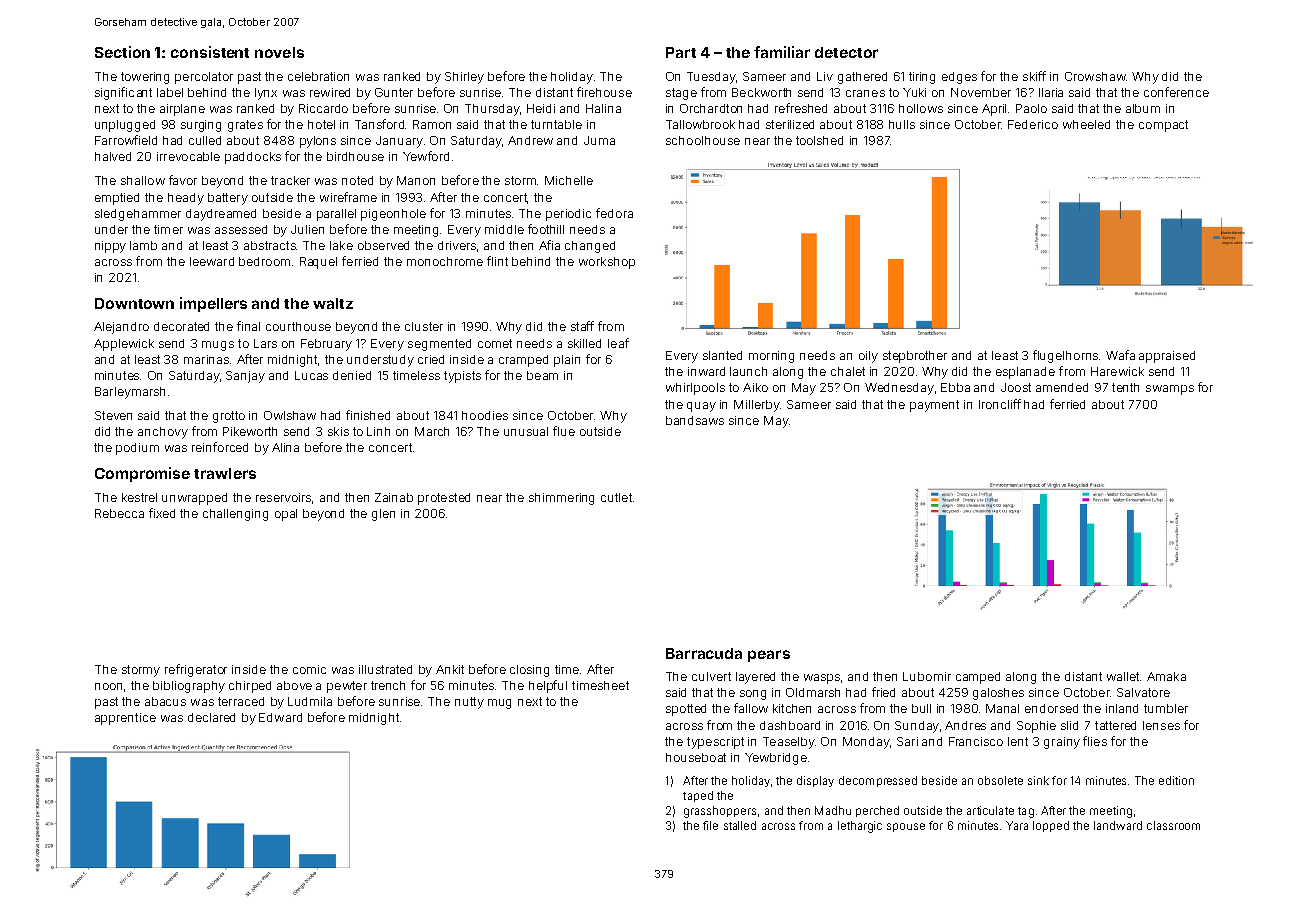 This image has height=924, width=1308. Describe the element at coordinates (915, 357) in the image. I see `stepbrother` at that location.
